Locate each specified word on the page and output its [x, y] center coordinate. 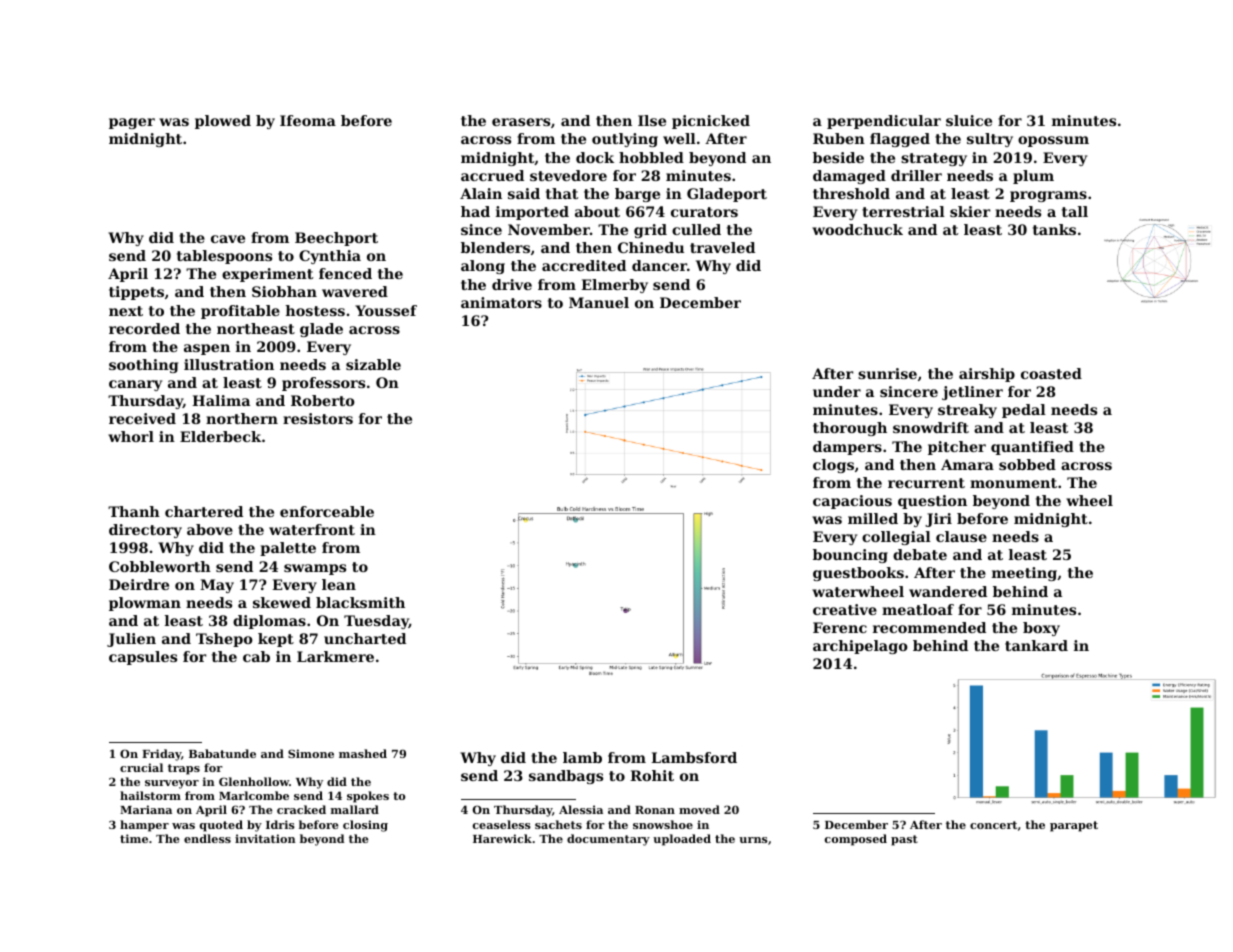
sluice [969, 120]
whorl [131, 436]
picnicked [711, 122]
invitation [265, 838]
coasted [1051, 373]
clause [961, 536]
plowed [223, 122]
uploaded [682, 840]
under [837, 391]
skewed [282, 602]
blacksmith [360, 602]
